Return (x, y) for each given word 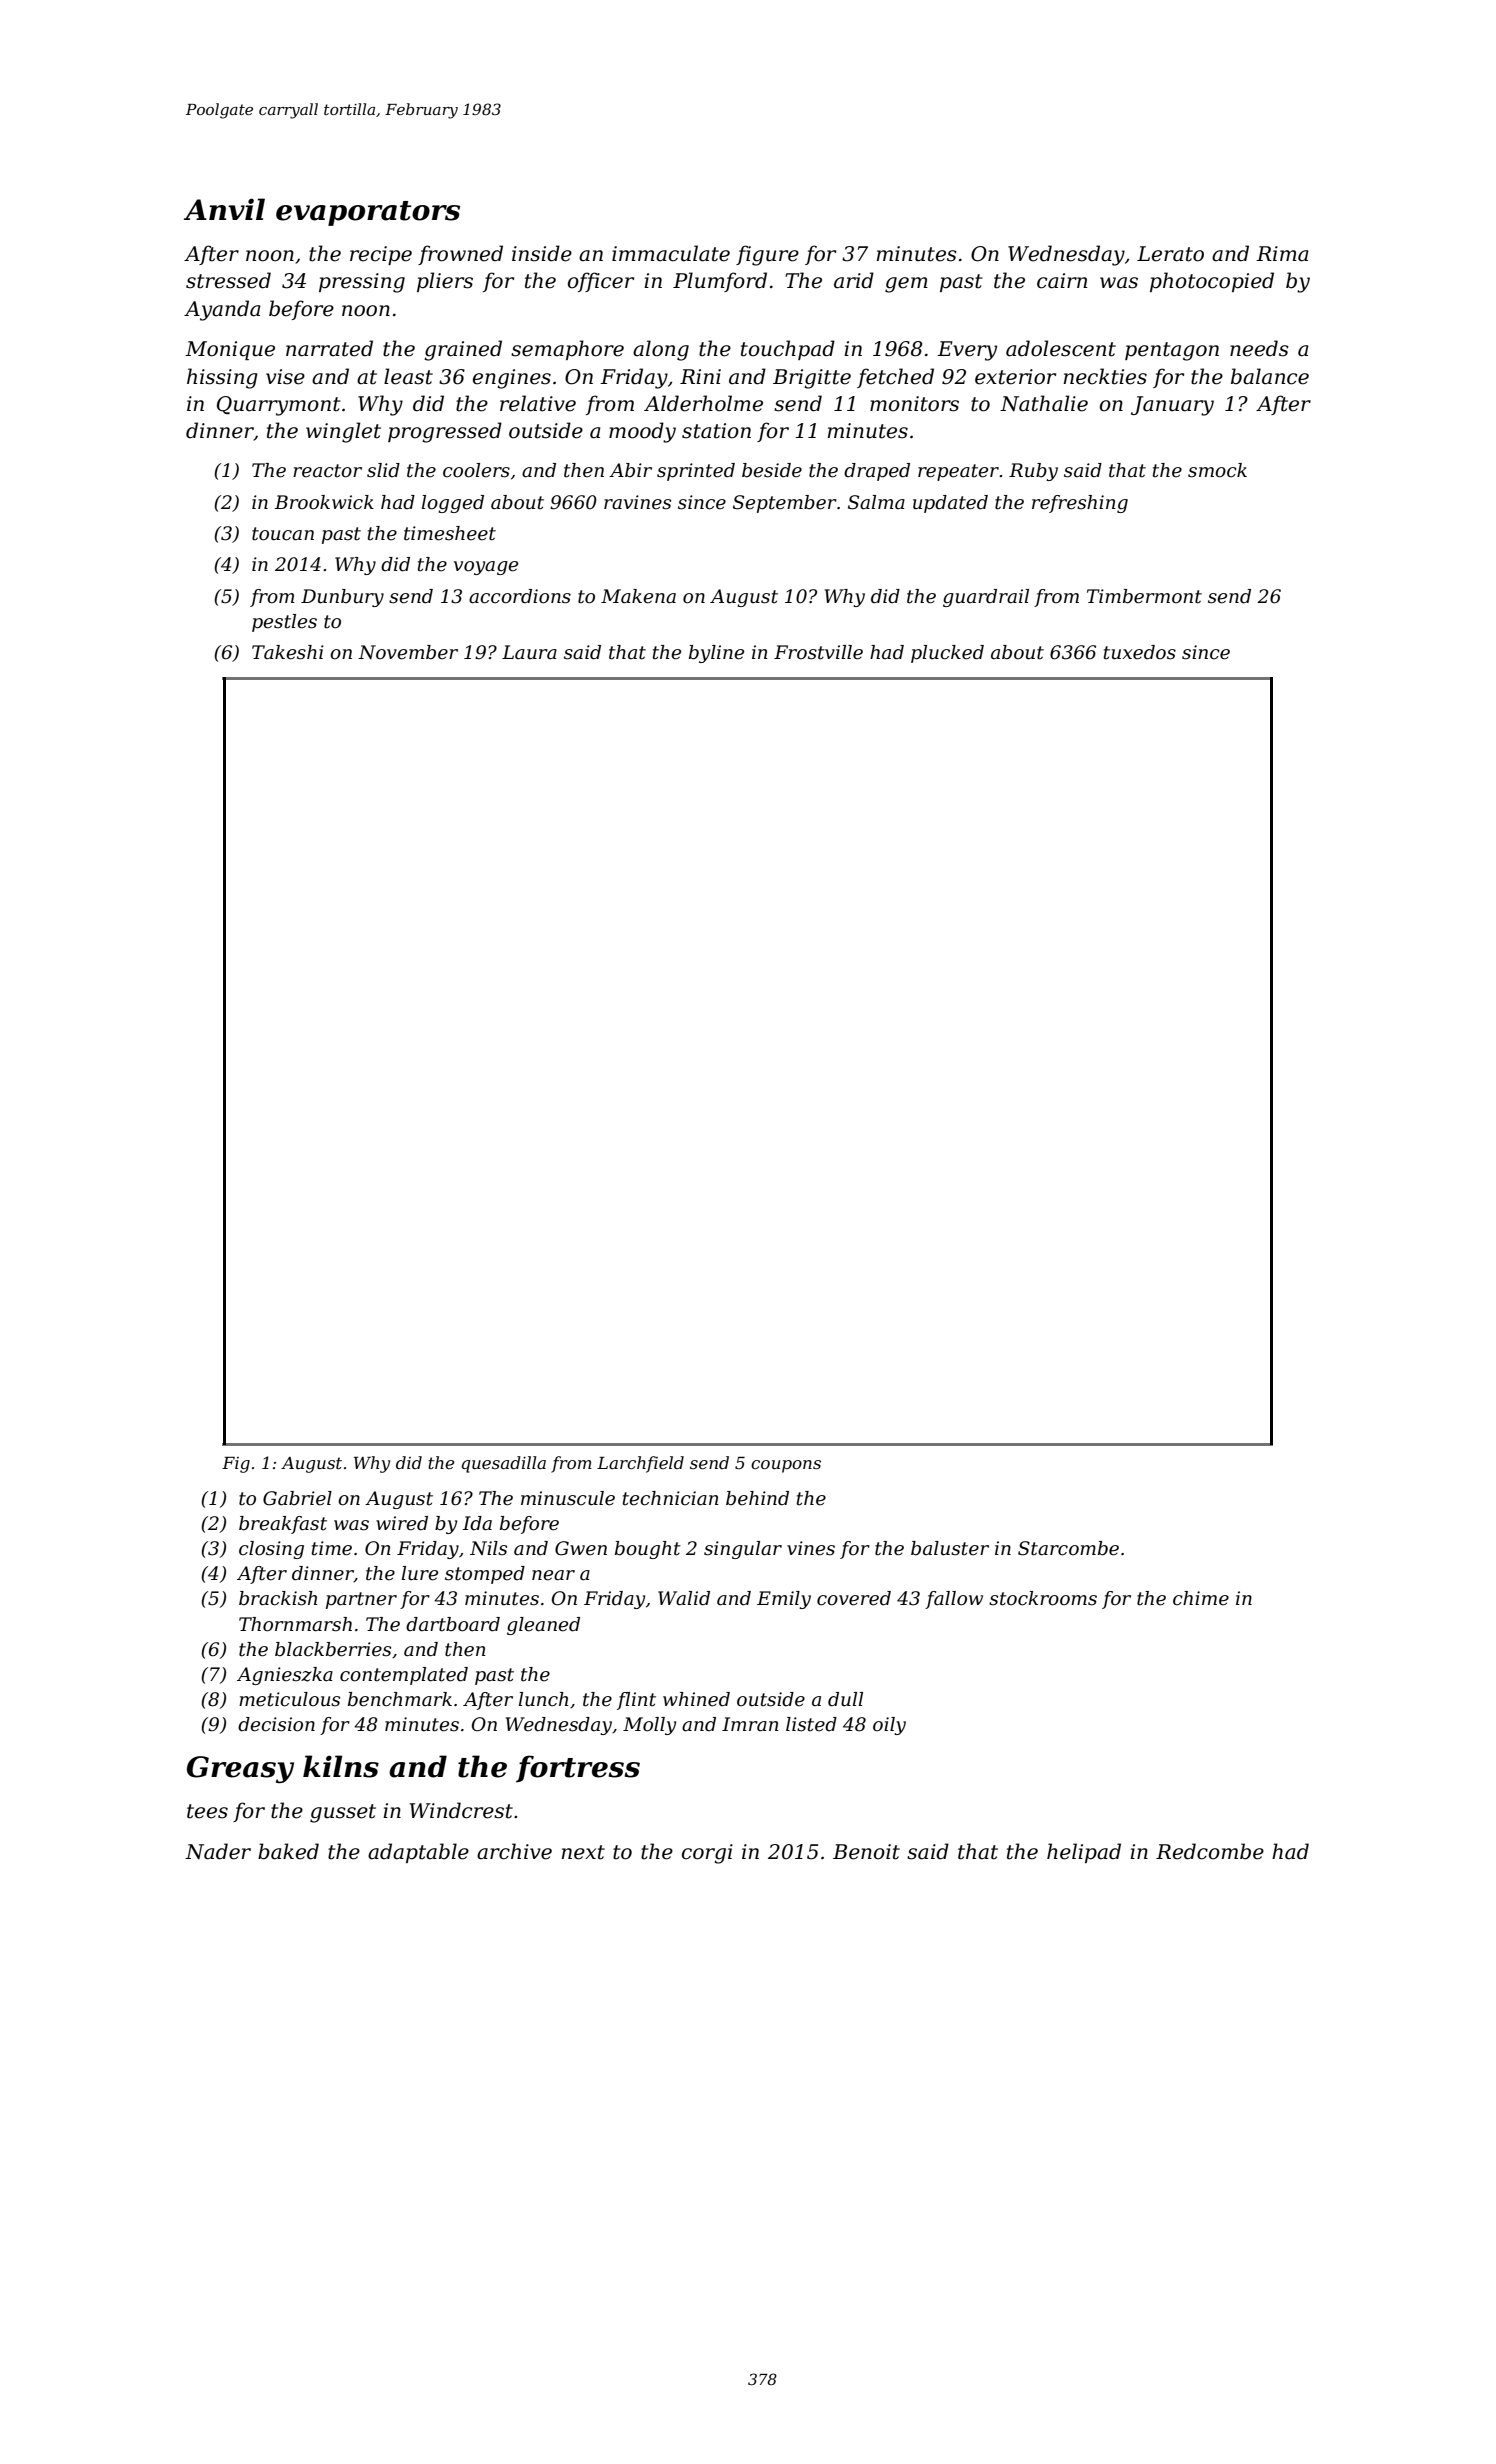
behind (757, 1498)
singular (743, 1550)
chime (1201, 1598)
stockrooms (1043, 1598)
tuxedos (1140, 652)
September (785, 504)
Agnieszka (285, 1676)
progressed (445, 432)
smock (1217, 470)
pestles (284, 623)
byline (716, 654)
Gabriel (297, 1498)
